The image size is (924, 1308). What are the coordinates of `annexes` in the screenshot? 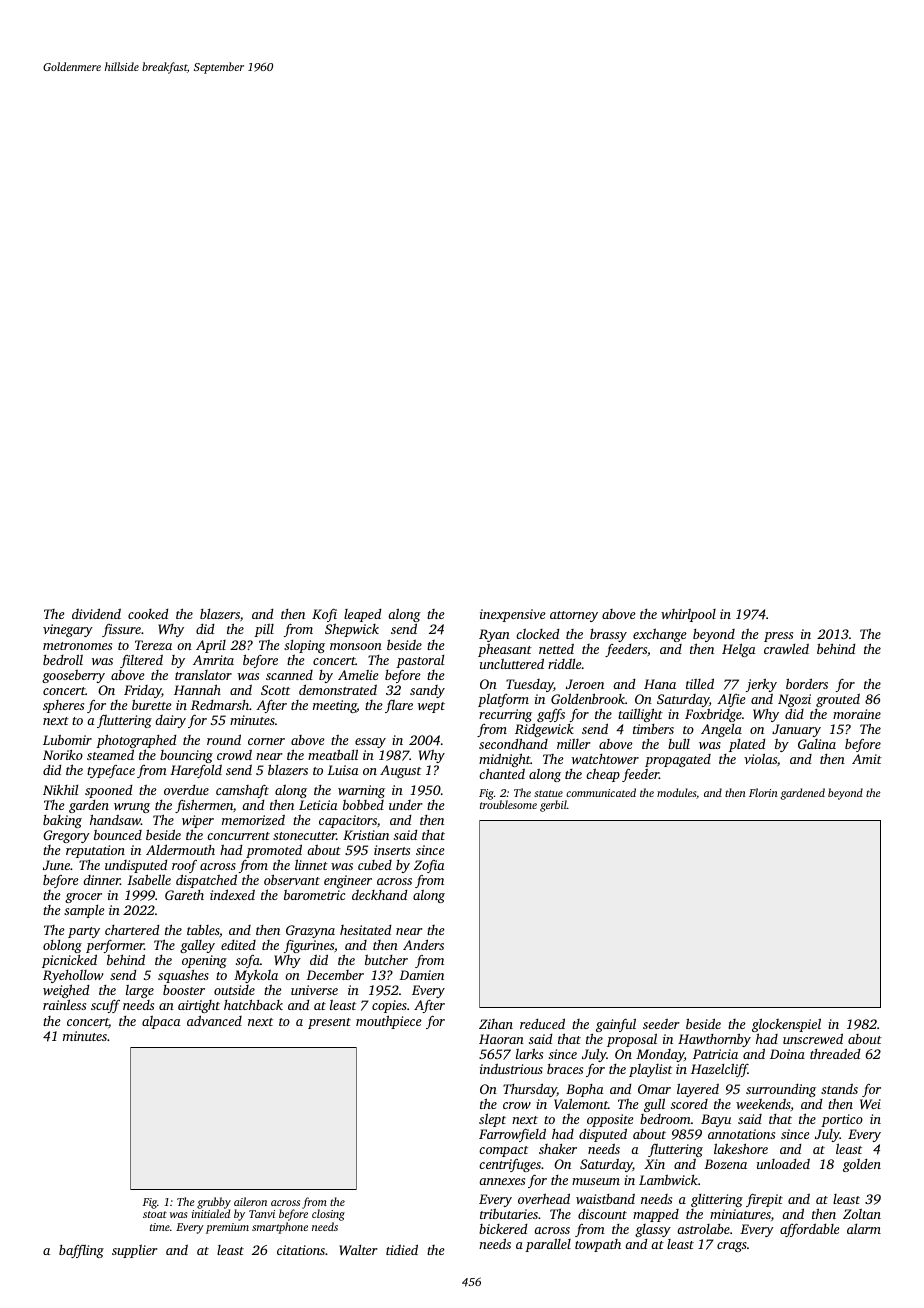 It's located at (502, 1181).
